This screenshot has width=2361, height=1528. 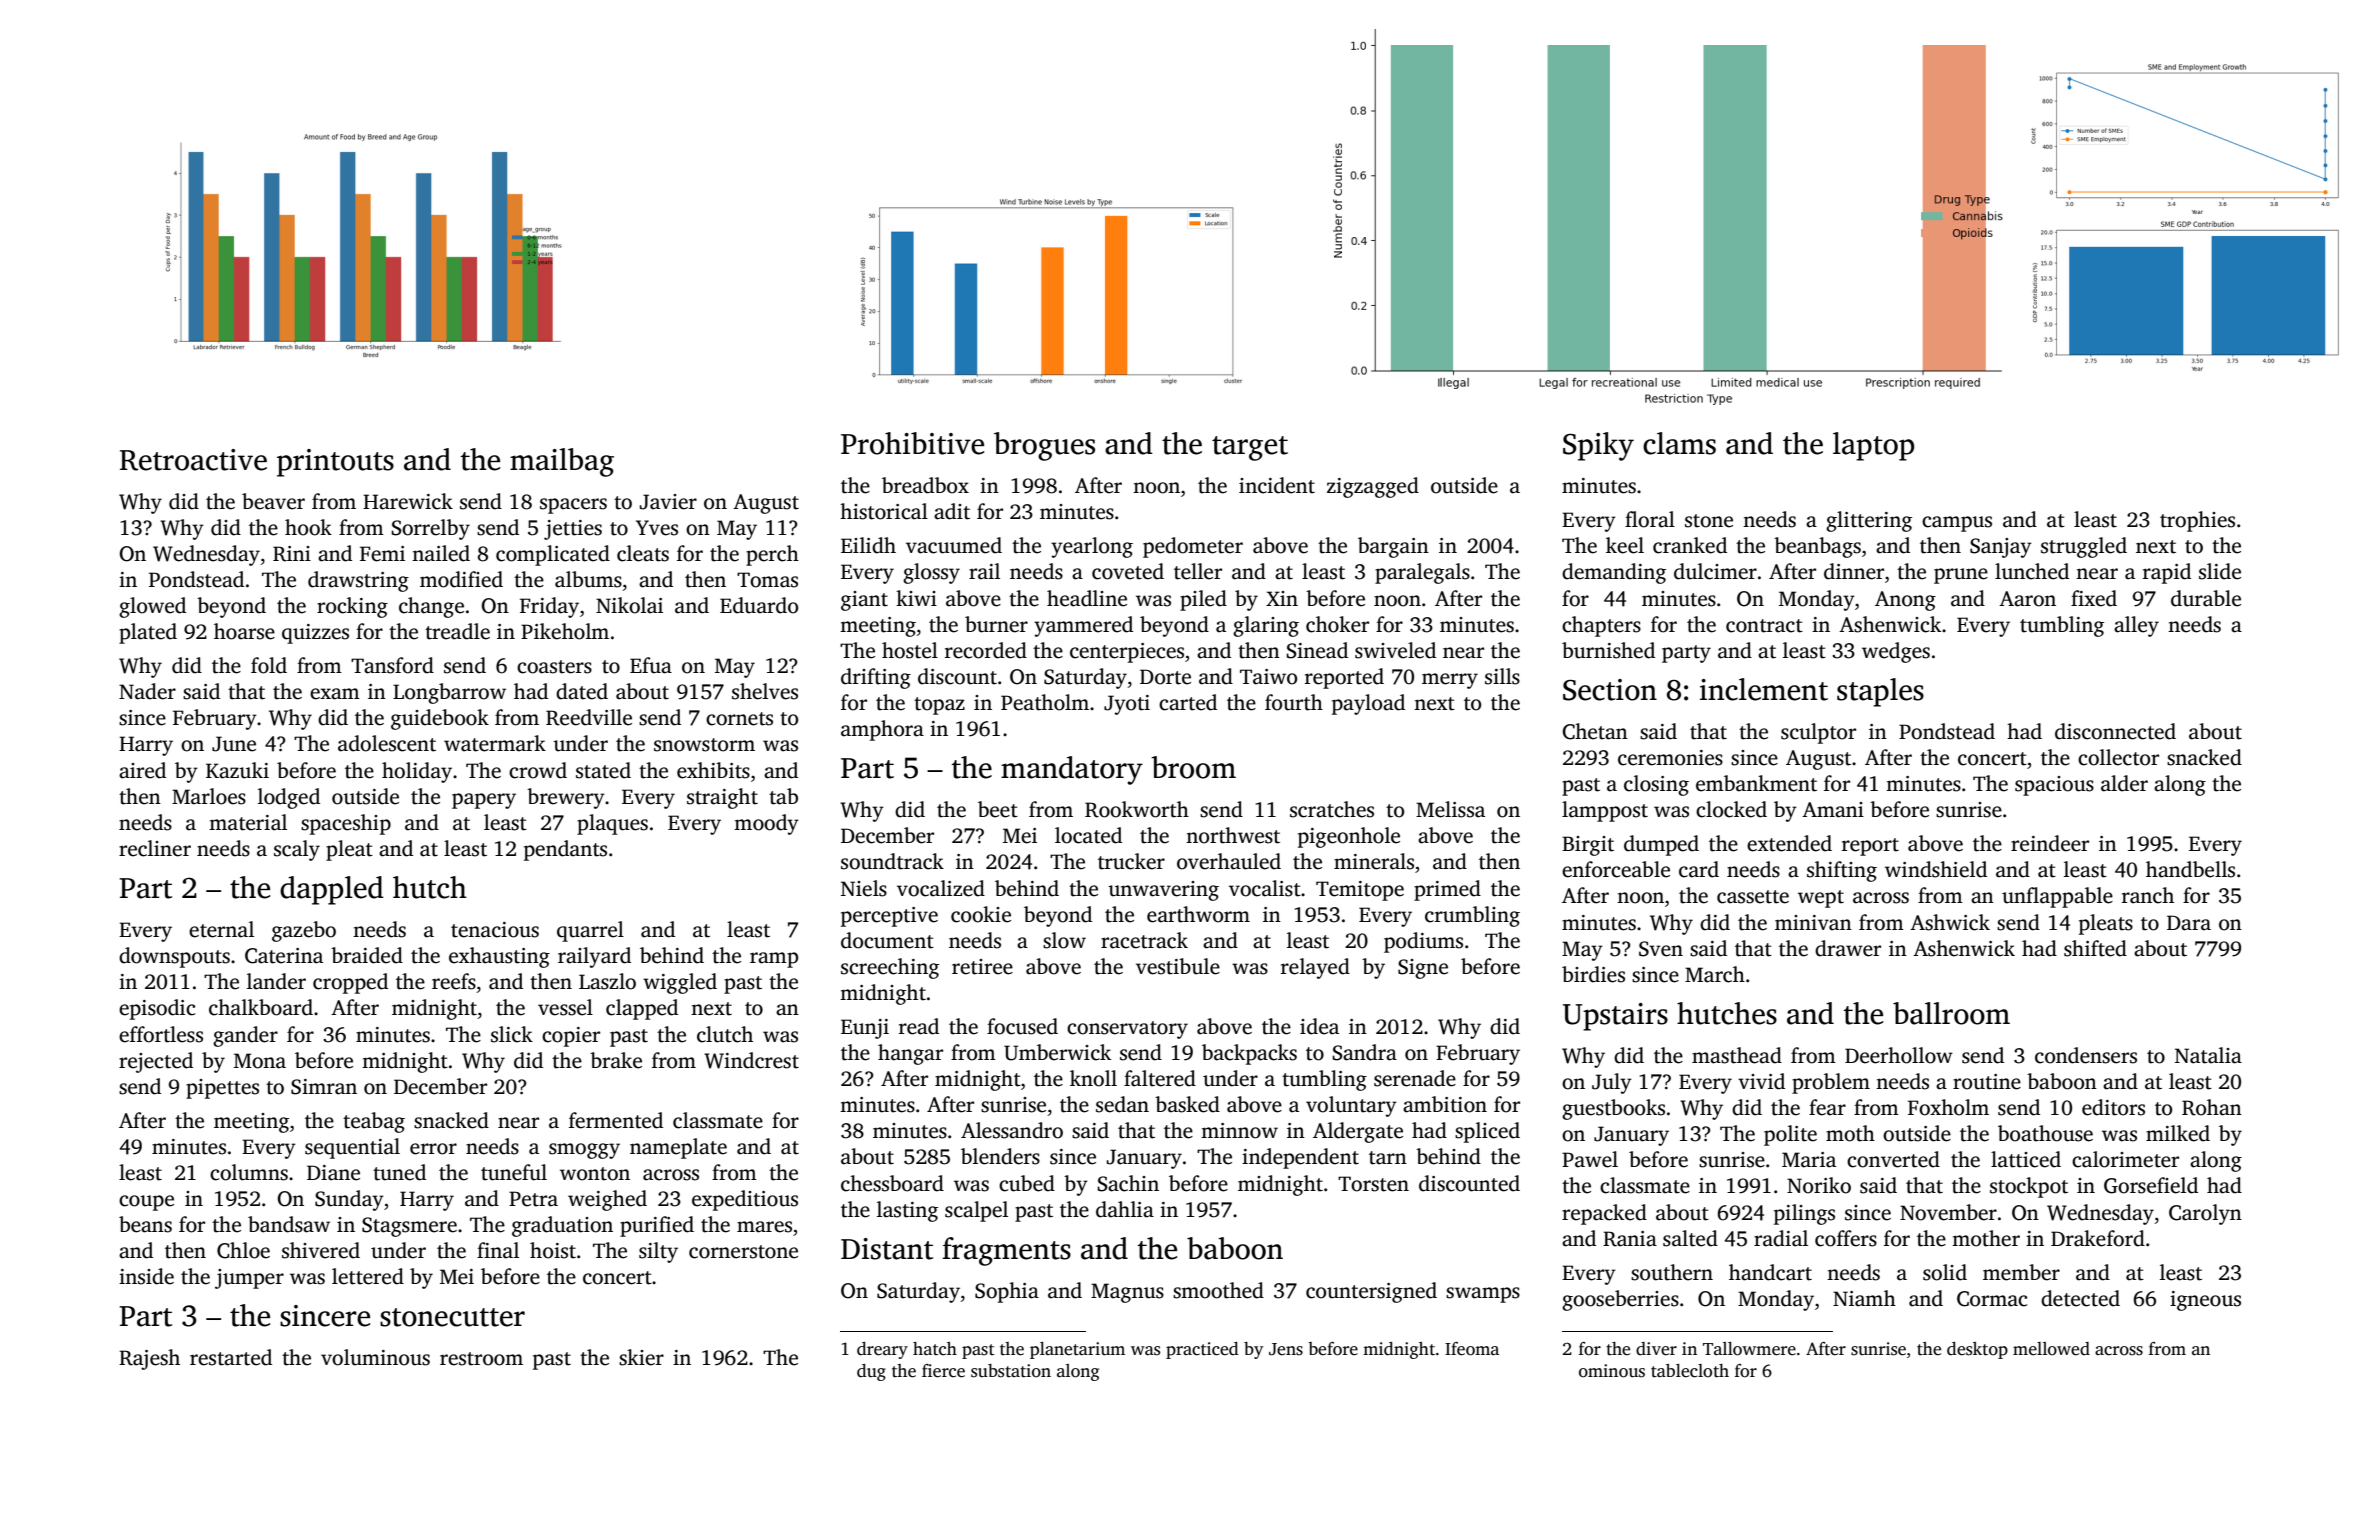 What do you see at coordinates (565, 1007) in the screenshot?
I see `vessel` at bounding box center [565, 1007].
